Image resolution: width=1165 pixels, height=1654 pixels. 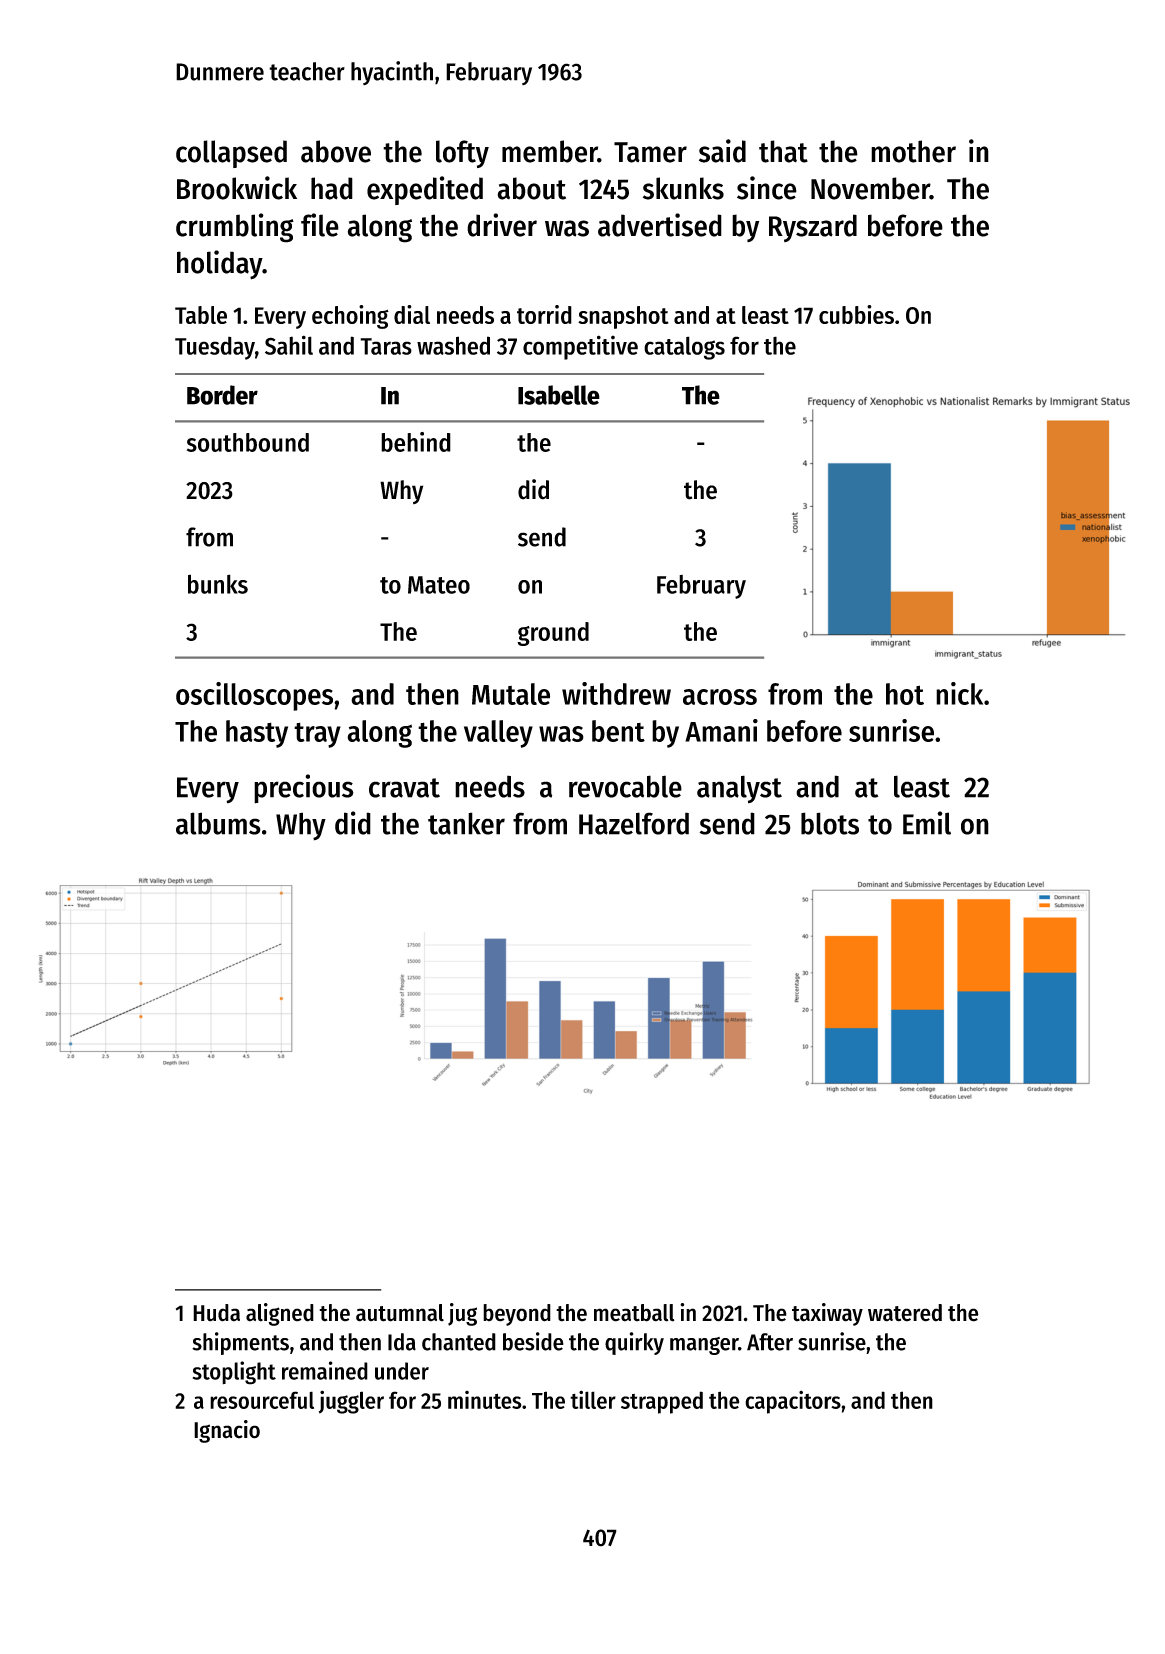 What do you see at coordinates (254, 696) in the screenshot?
I see `oscilloscopes` at bounding box center [254, 696].
